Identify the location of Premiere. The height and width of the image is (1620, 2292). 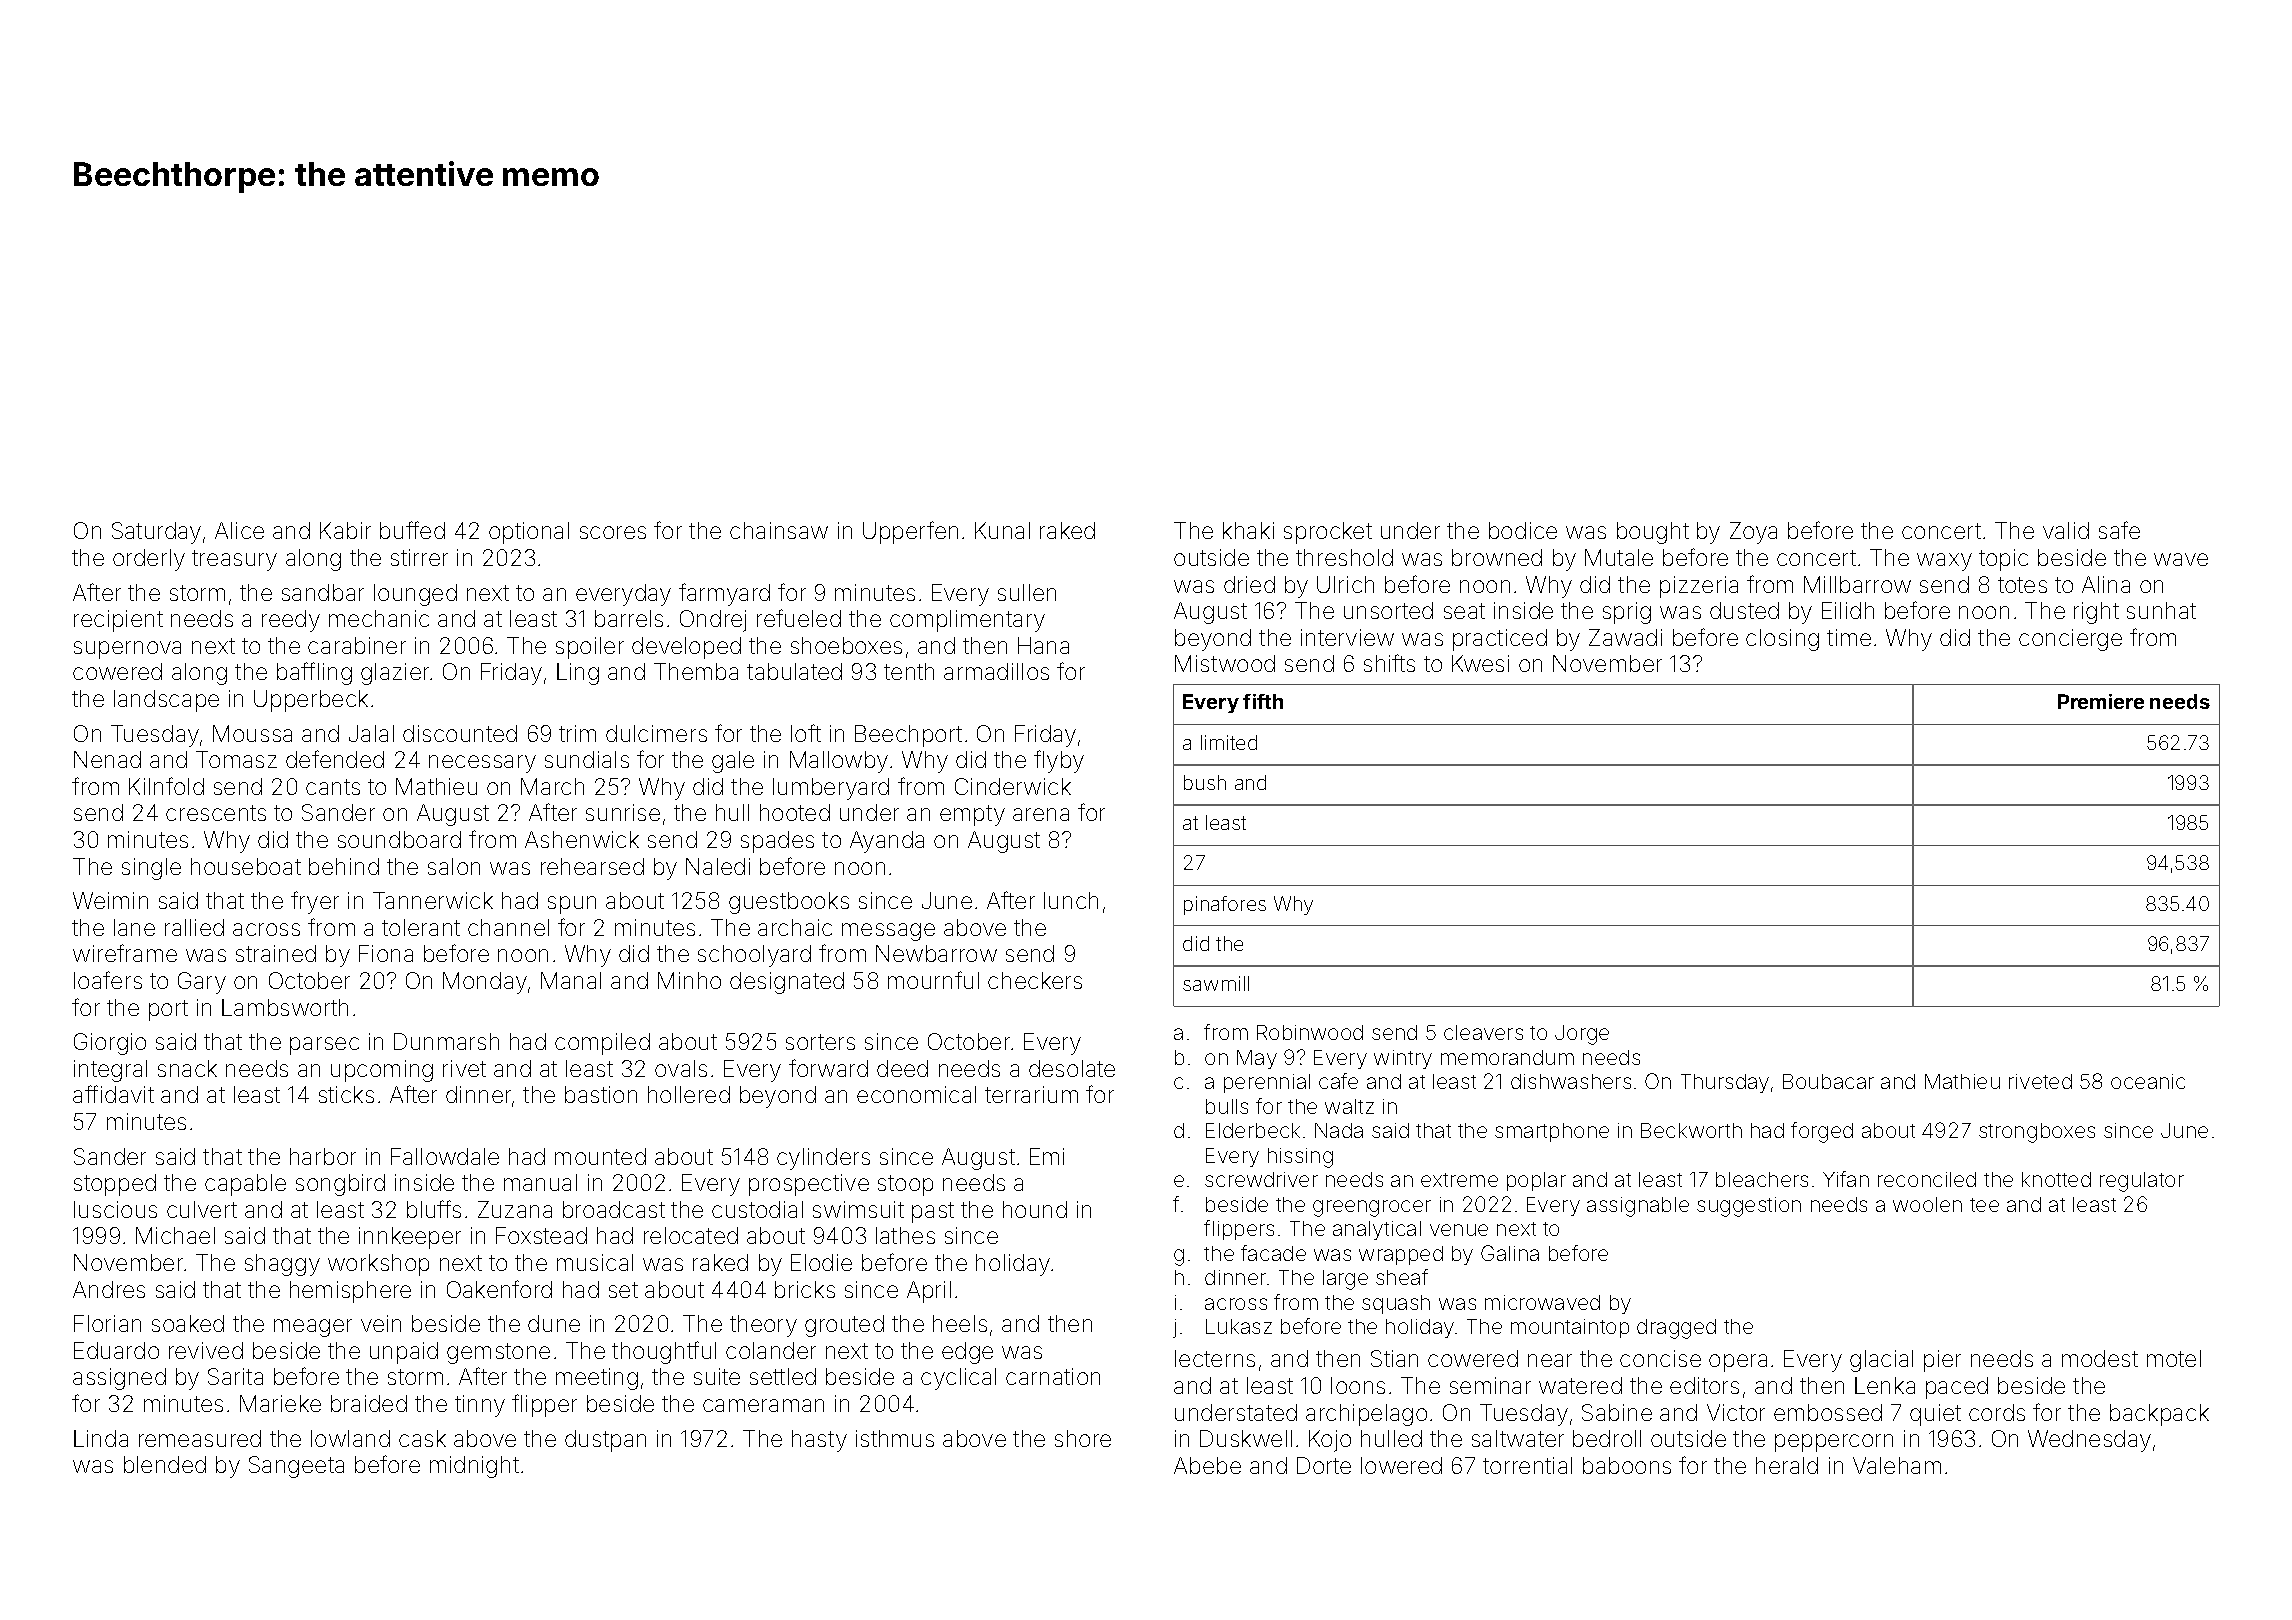
(2101, 701).
